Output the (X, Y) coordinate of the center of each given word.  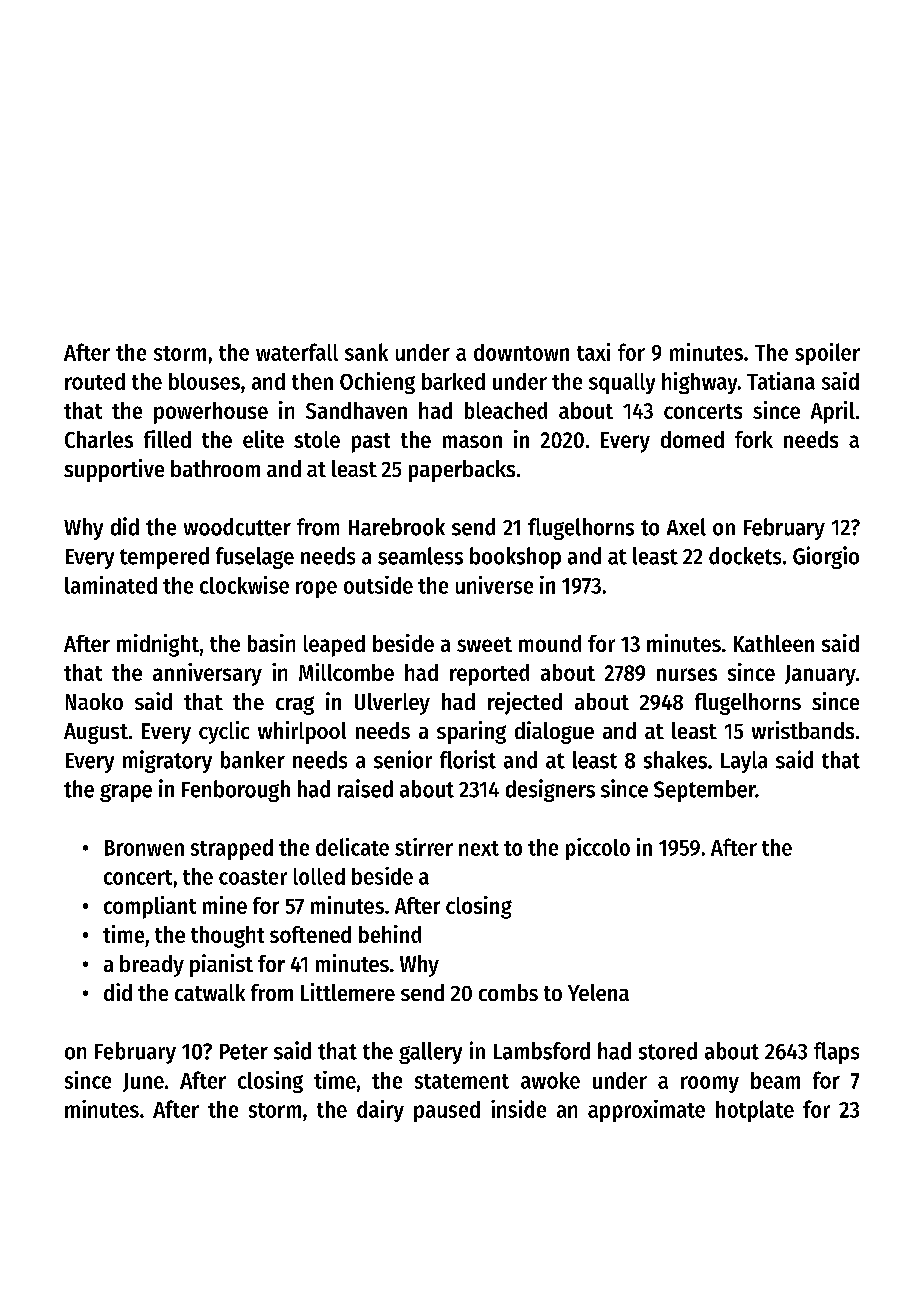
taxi (593, 352)
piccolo (598, 849)
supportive (114, 470)
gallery (430, 1053)
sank (366, 352)
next (479, 848)
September (704, 791)
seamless (420, 556)
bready (152, 966)
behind (390, 934)
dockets (745, 556)
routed (95, 381)
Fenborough (236, 791)
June (143, 1082)
